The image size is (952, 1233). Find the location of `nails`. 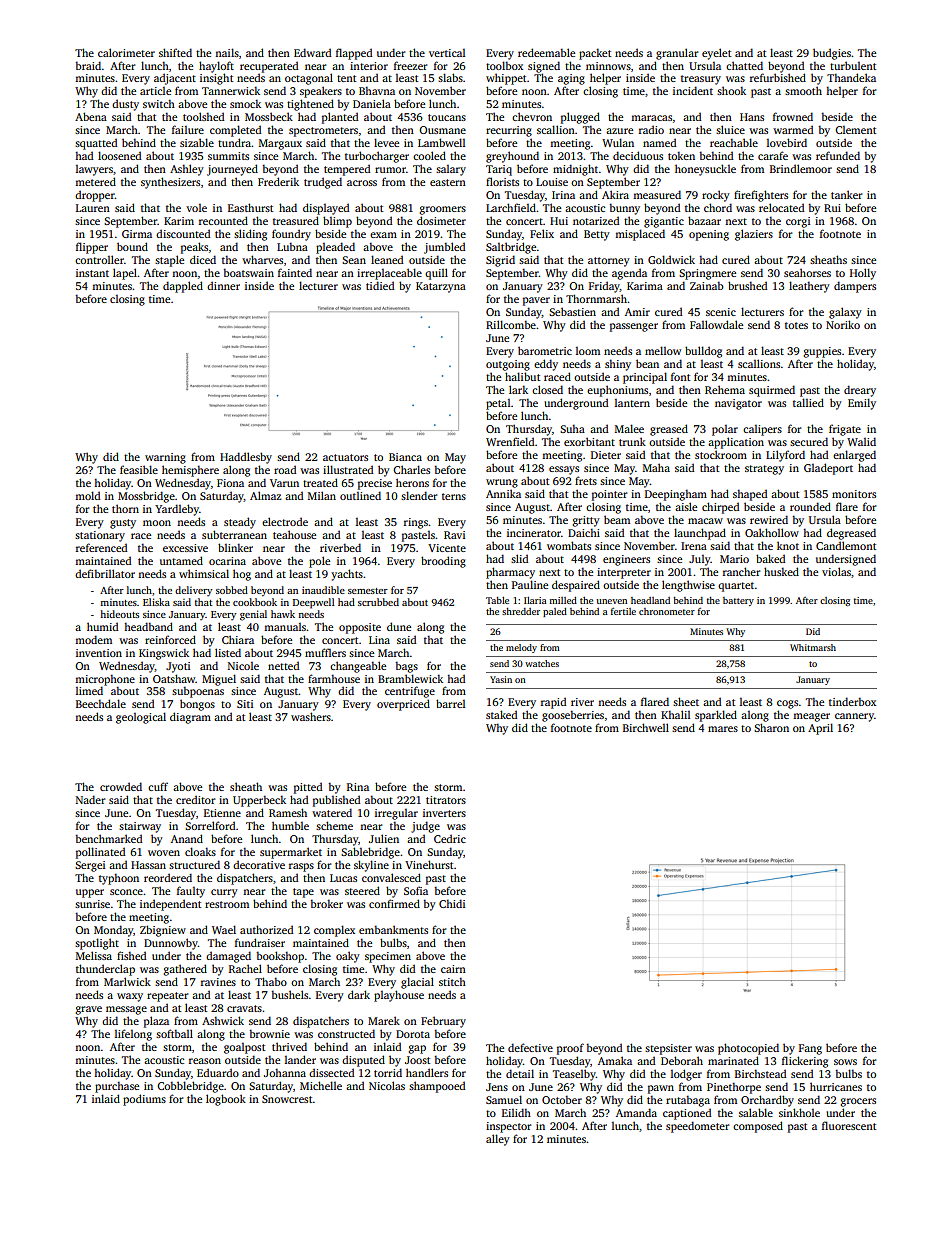

nails is located at coordinates (227, 52).
